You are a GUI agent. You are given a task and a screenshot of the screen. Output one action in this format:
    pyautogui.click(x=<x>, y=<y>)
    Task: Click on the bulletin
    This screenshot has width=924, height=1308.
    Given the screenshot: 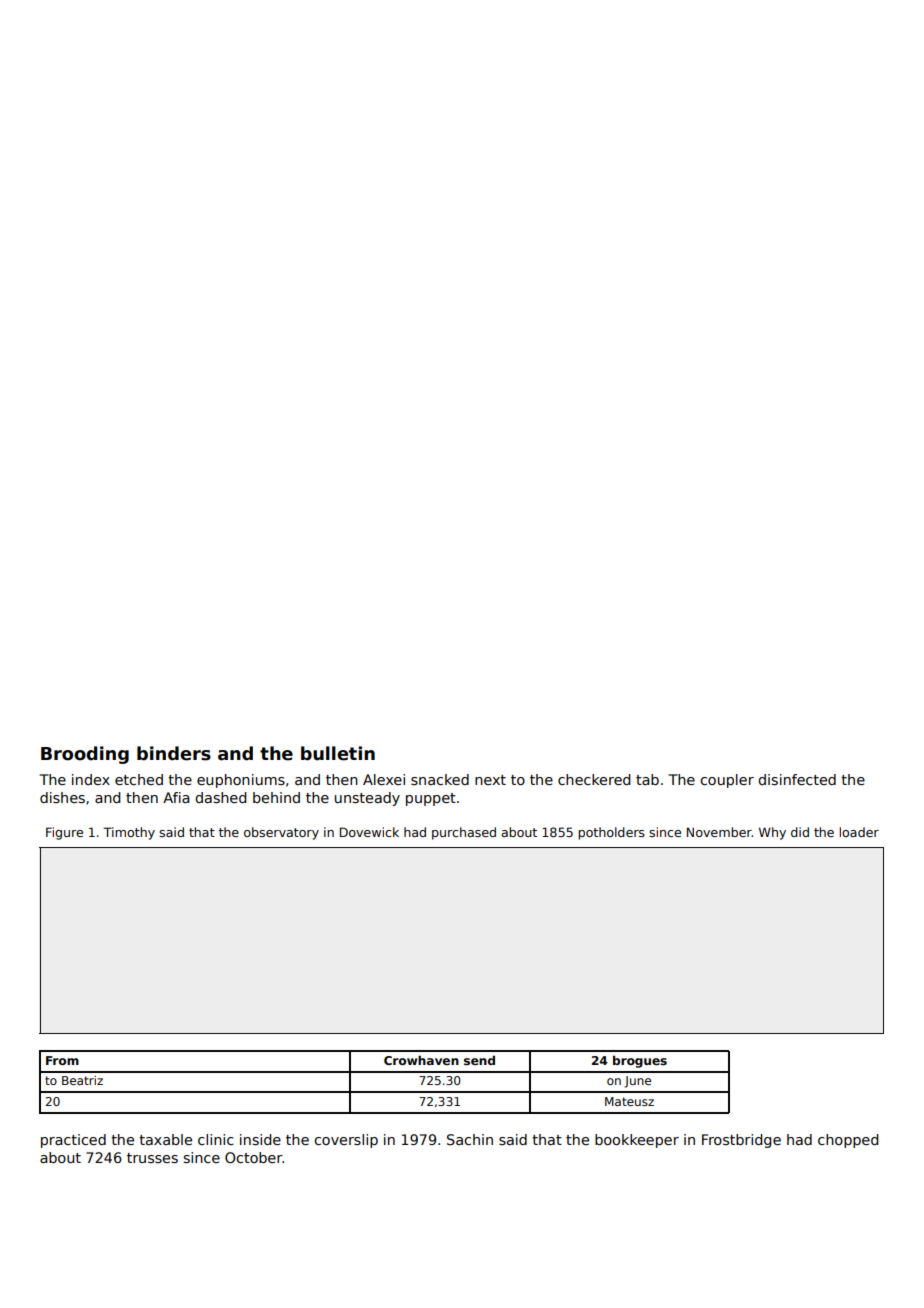 What is the action you would take?
    pyautogui.click(x=338, y=753)
